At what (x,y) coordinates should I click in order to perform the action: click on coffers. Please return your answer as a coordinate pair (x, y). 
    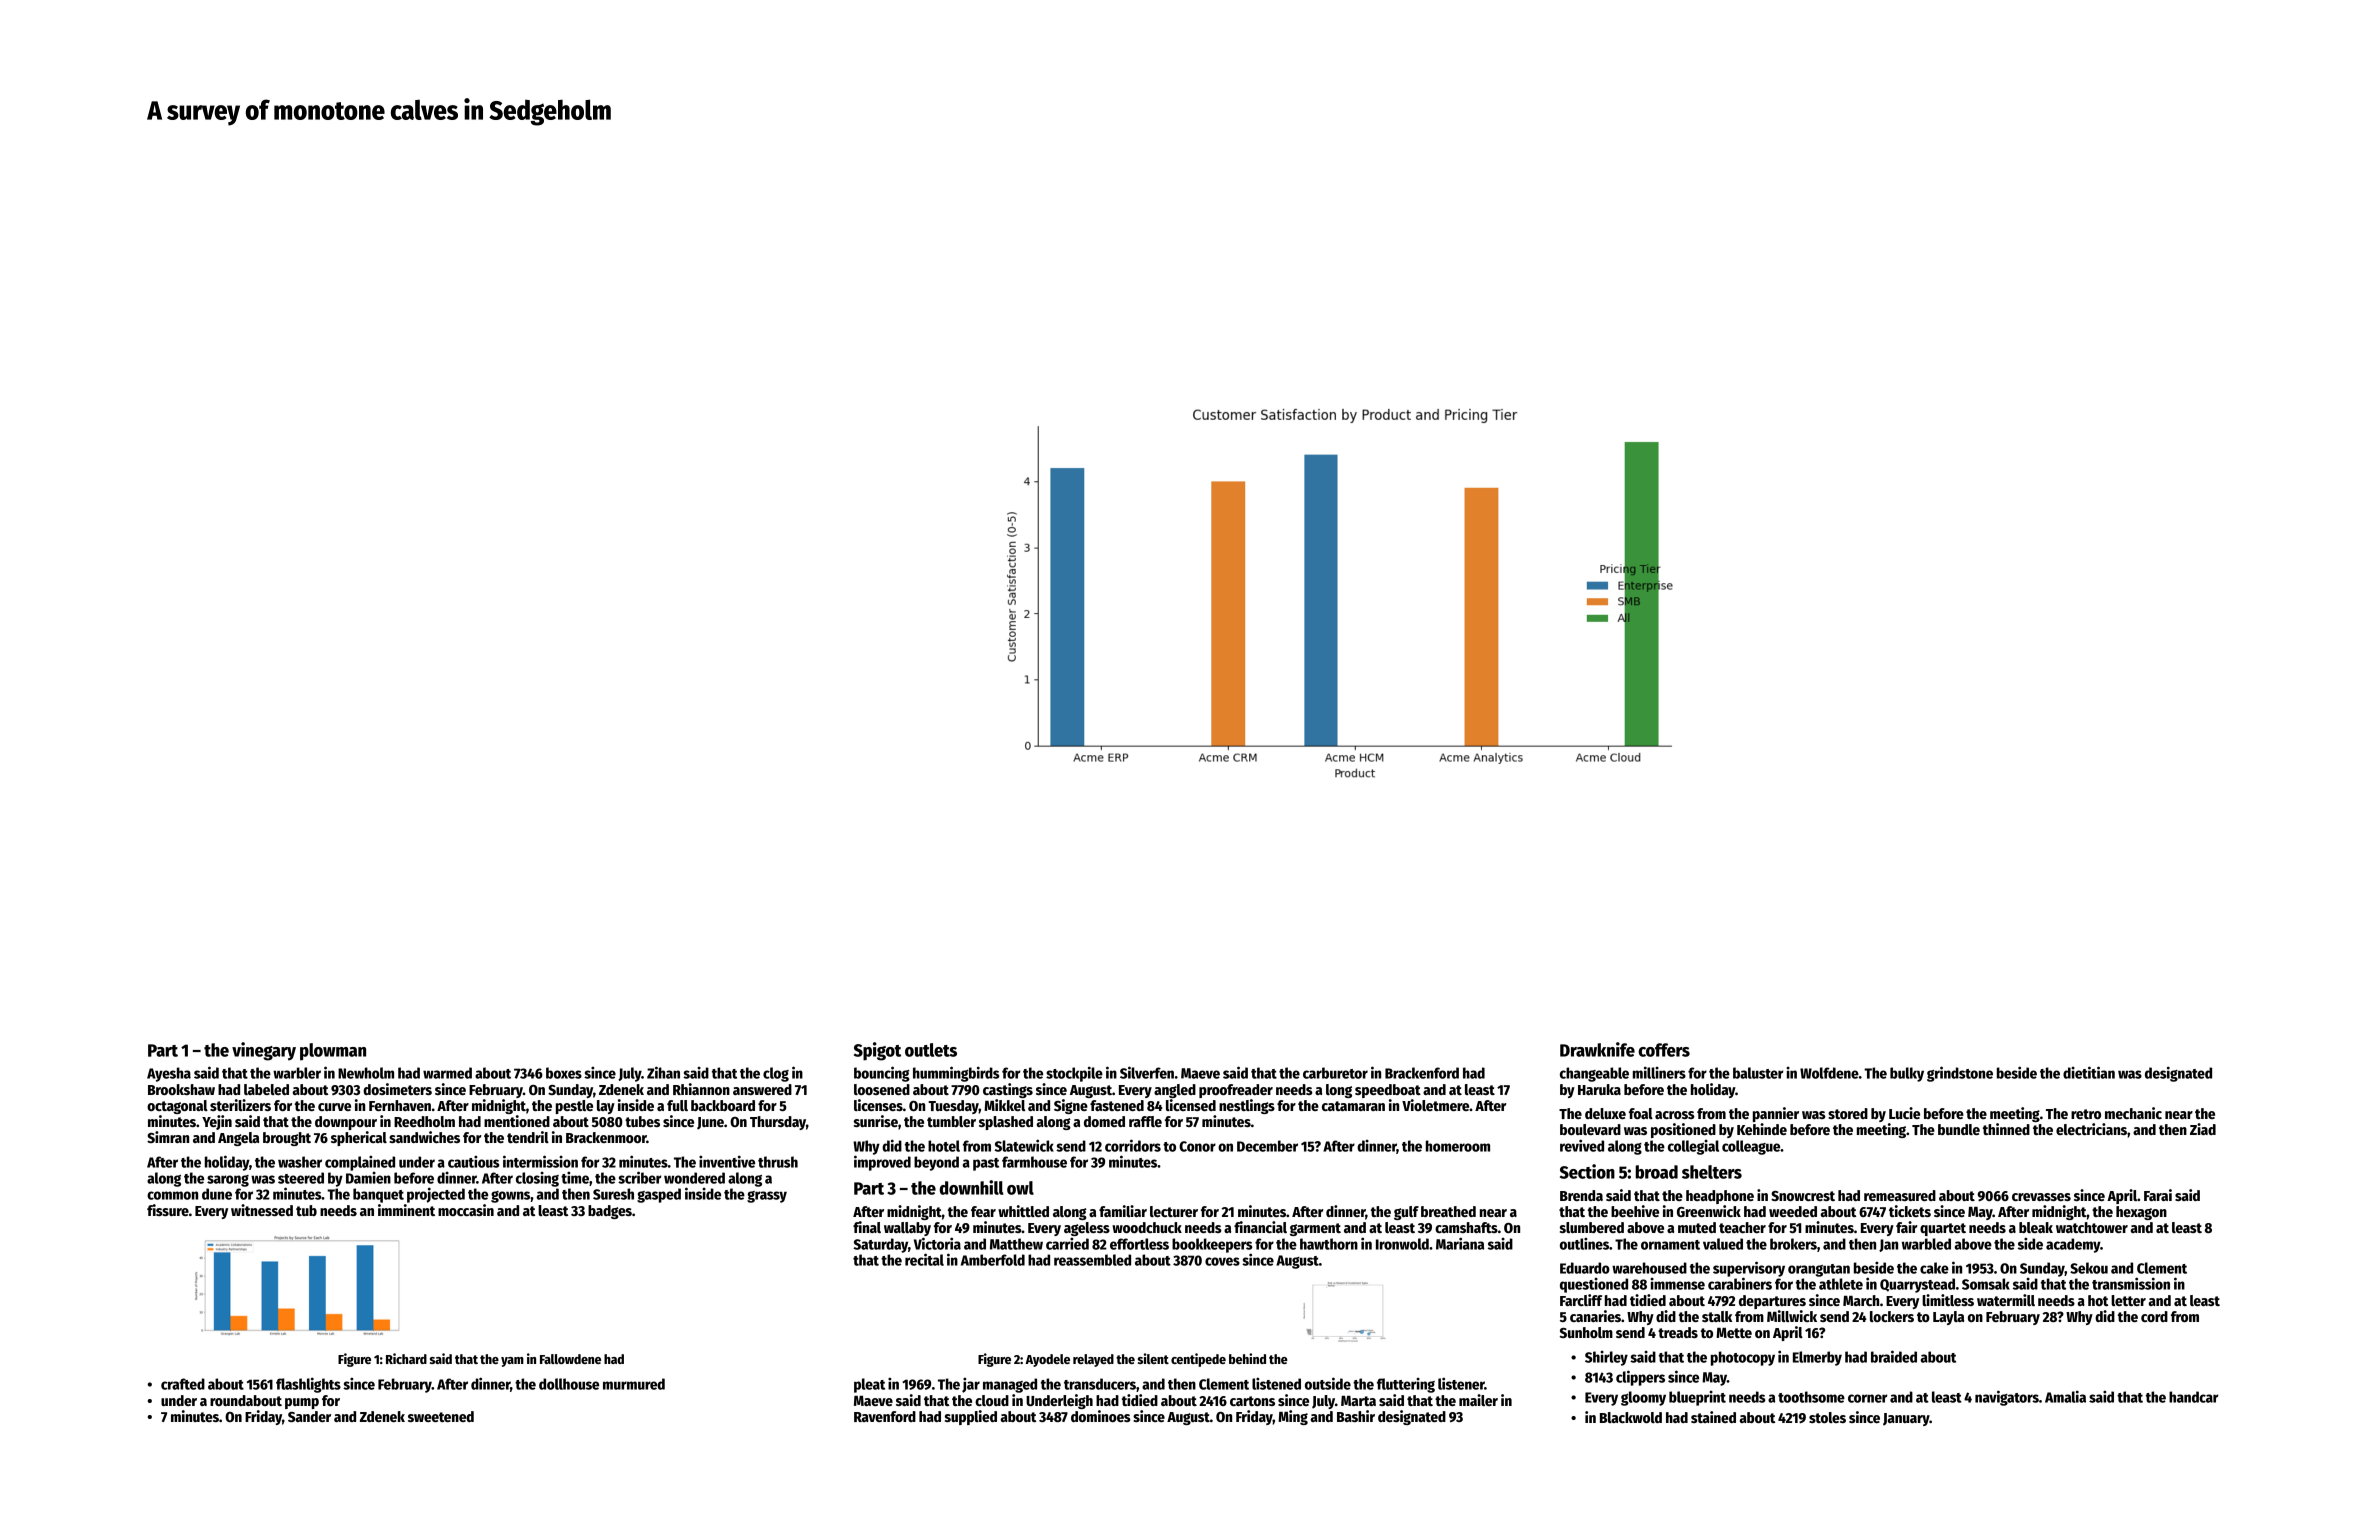
    Looking at the image, I should click on (1664, 1050).
